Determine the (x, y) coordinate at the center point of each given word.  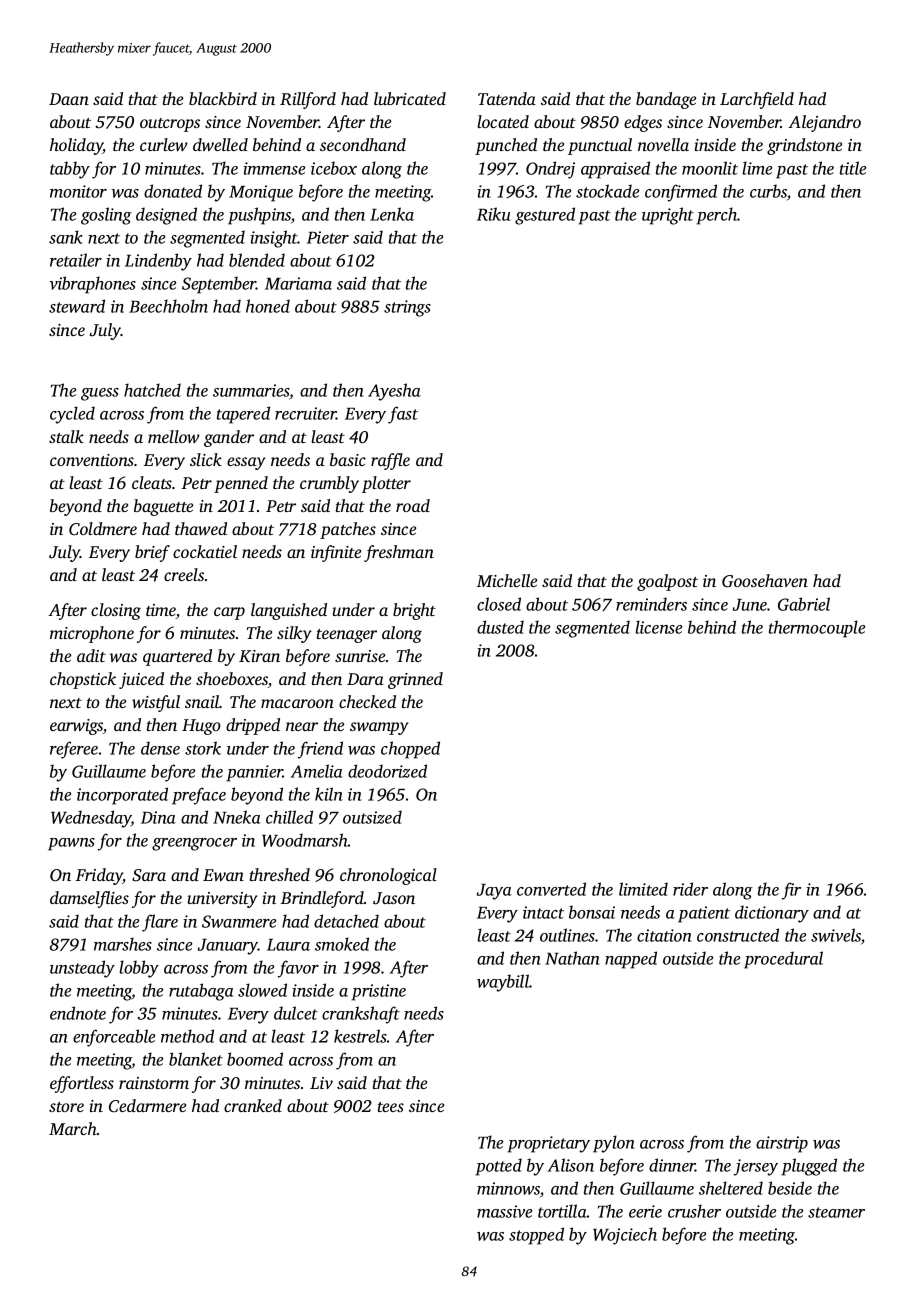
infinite (336, 553)
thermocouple (817, 629)
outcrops (170, 125)
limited (643, 889)
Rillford (308, 100)
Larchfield (757, 100)
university (223, 900)
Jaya (494, 892)
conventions (92, 460)
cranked (253, 1105)
